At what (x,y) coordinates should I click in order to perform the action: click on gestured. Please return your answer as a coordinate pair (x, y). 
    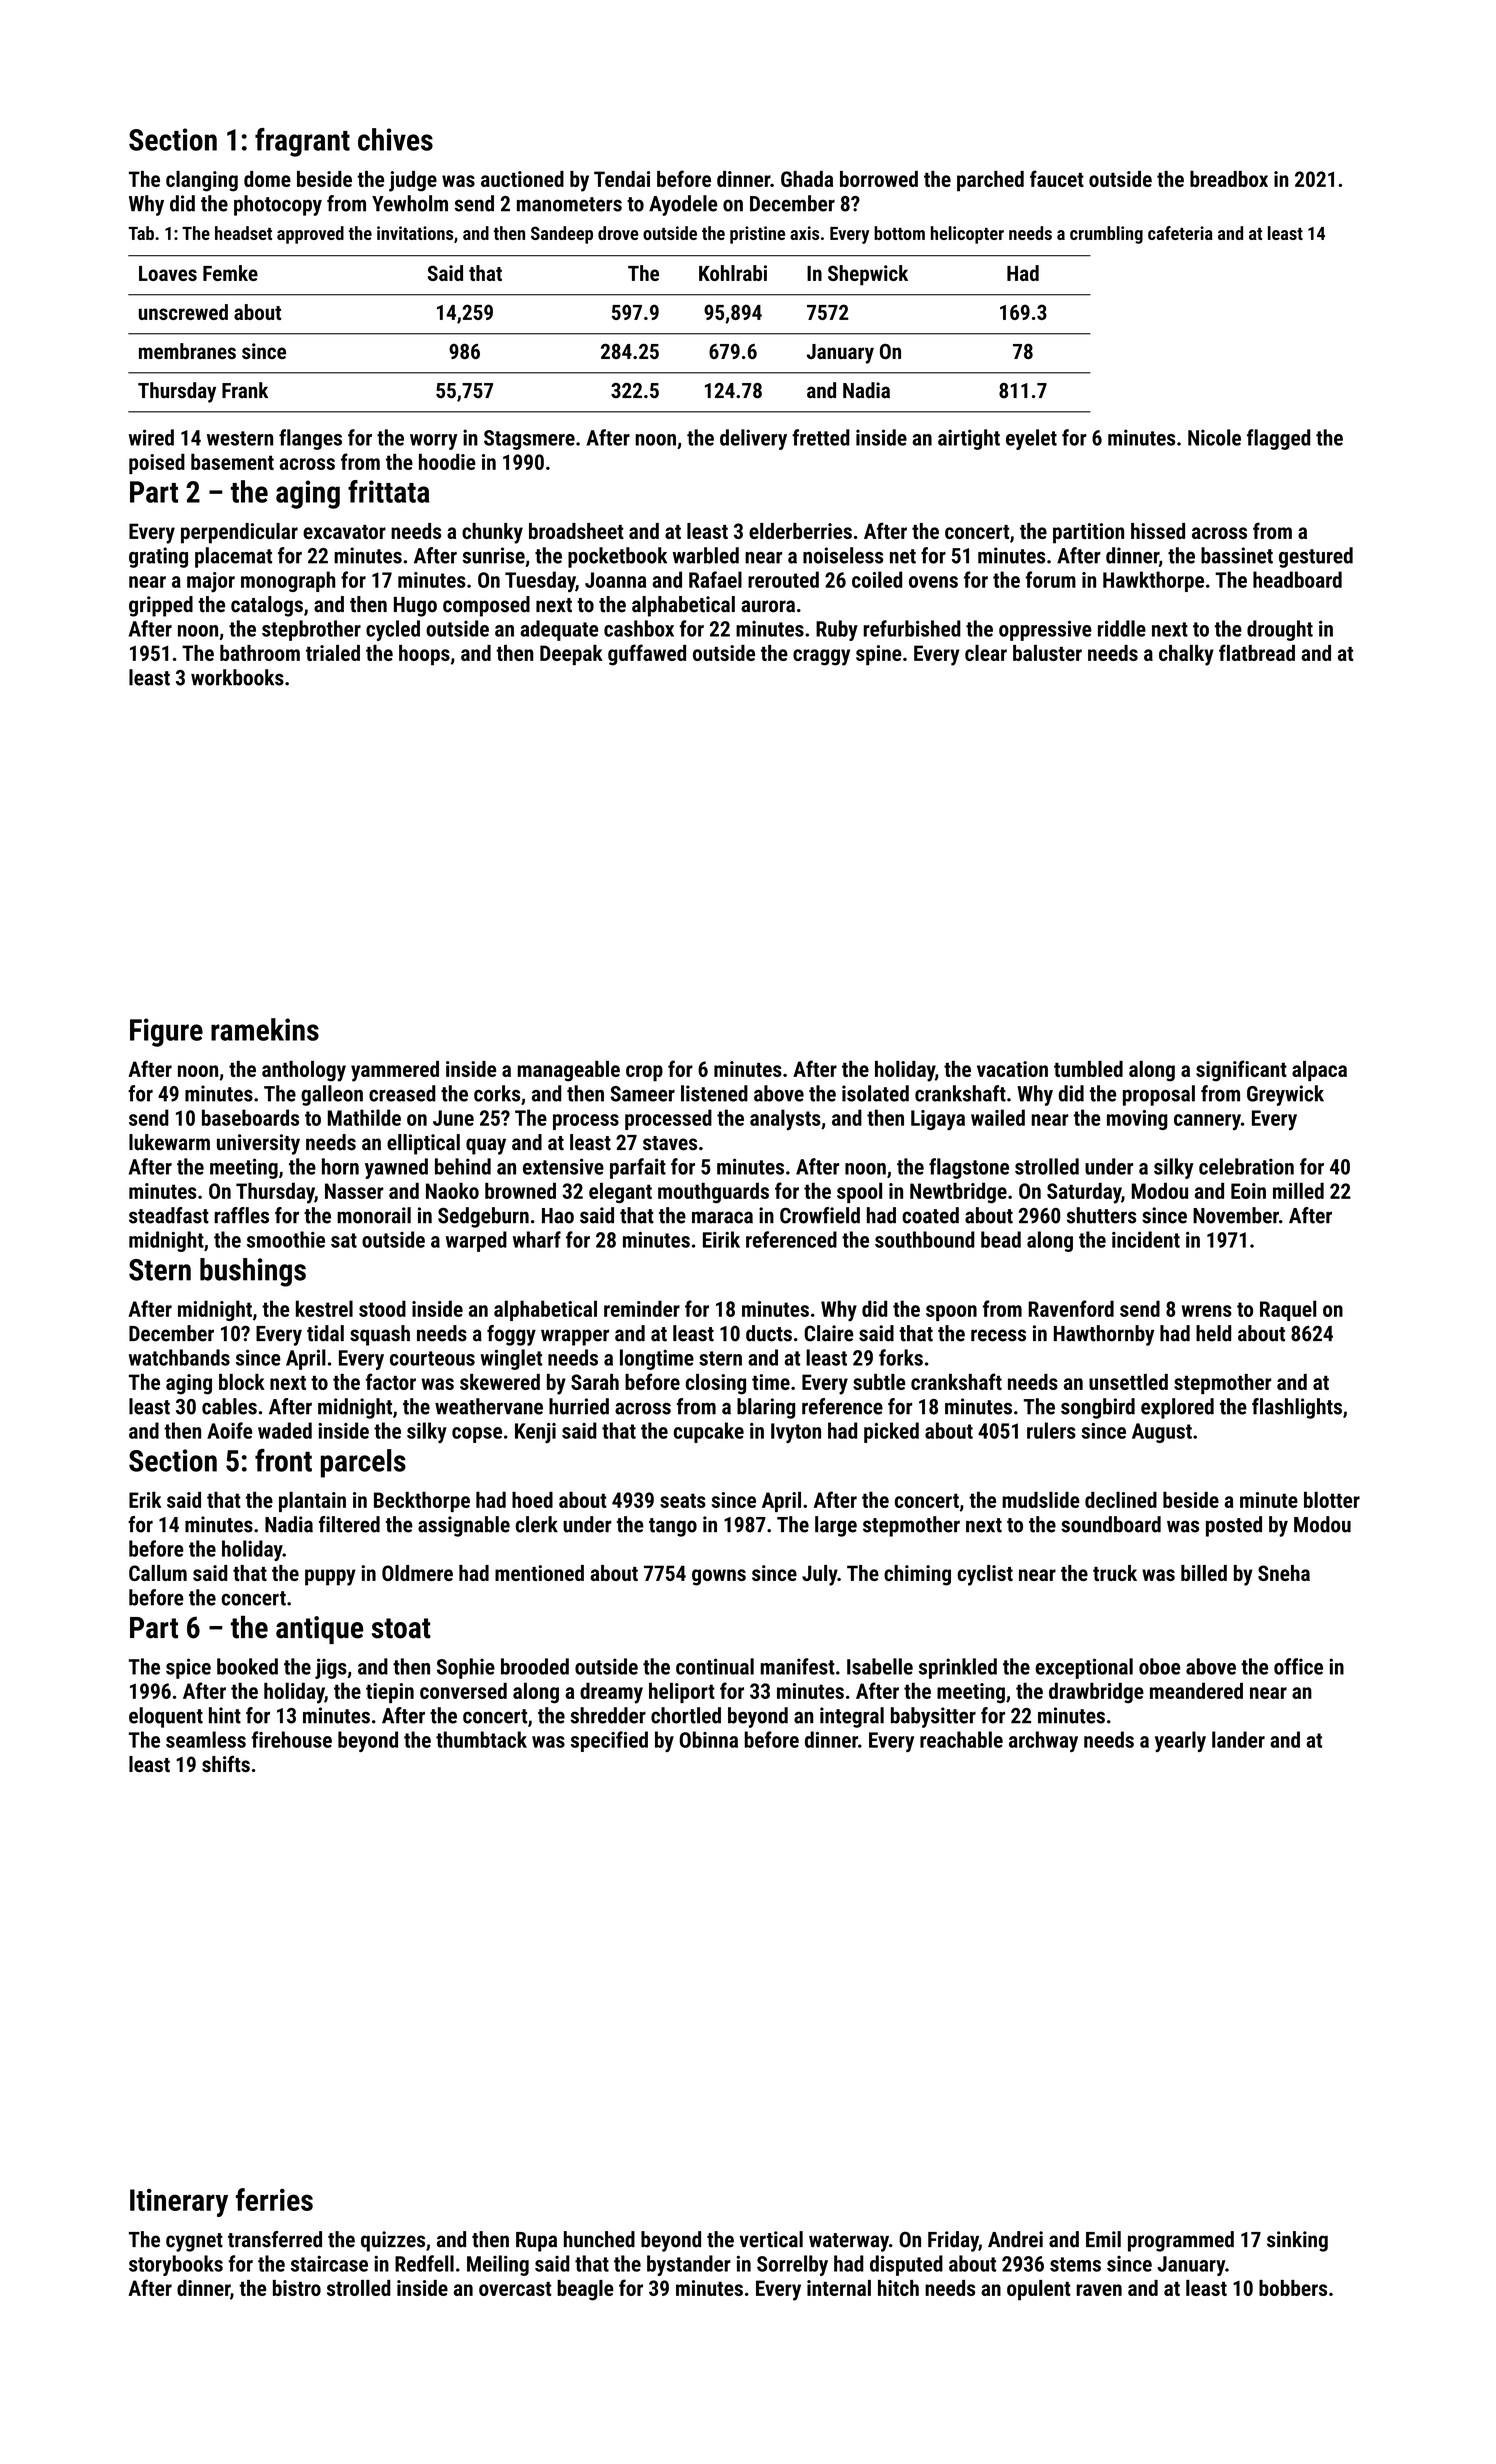
    Looking at the image, I should click on (1316, 557).
